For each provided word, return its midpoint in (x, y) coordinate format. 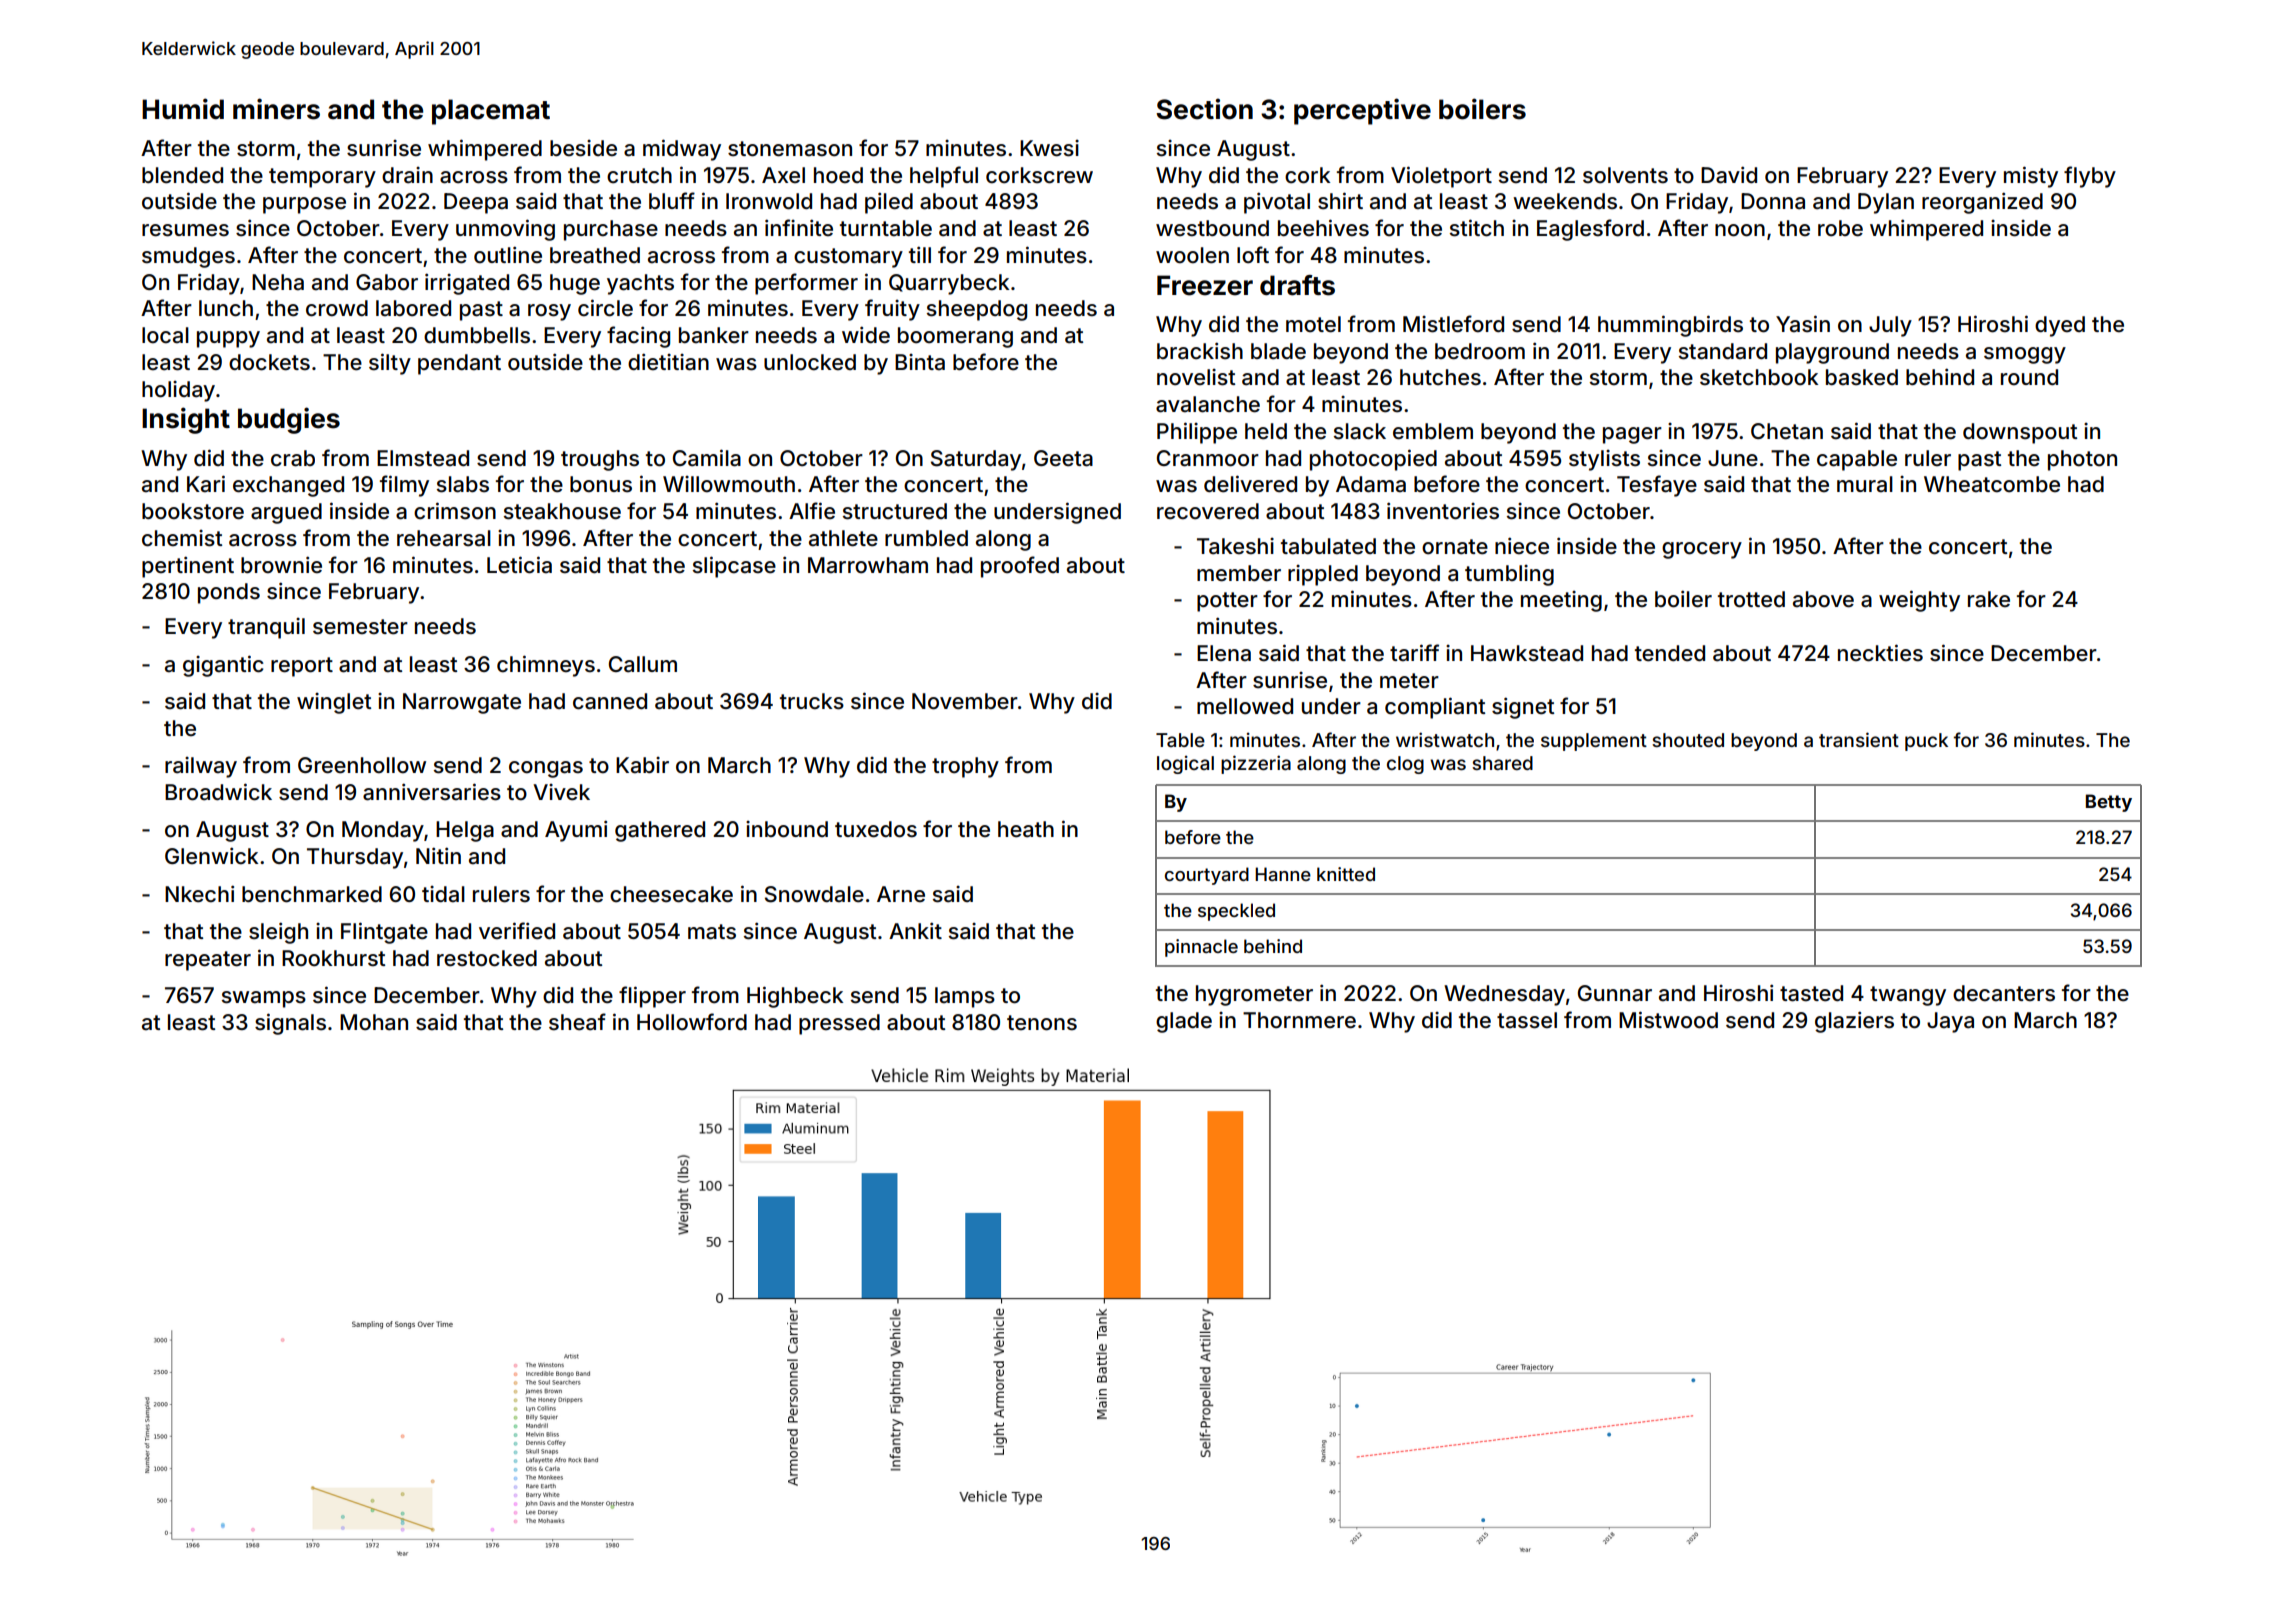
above (1823, 599)
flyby (2090, 177)
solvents (1625, 175)
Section (1204, 109)
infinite (799, 227)
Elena (1224, 653)
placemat (491, 112)
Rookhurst (333, 958)
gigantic (223, 666)
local (165, 335)
